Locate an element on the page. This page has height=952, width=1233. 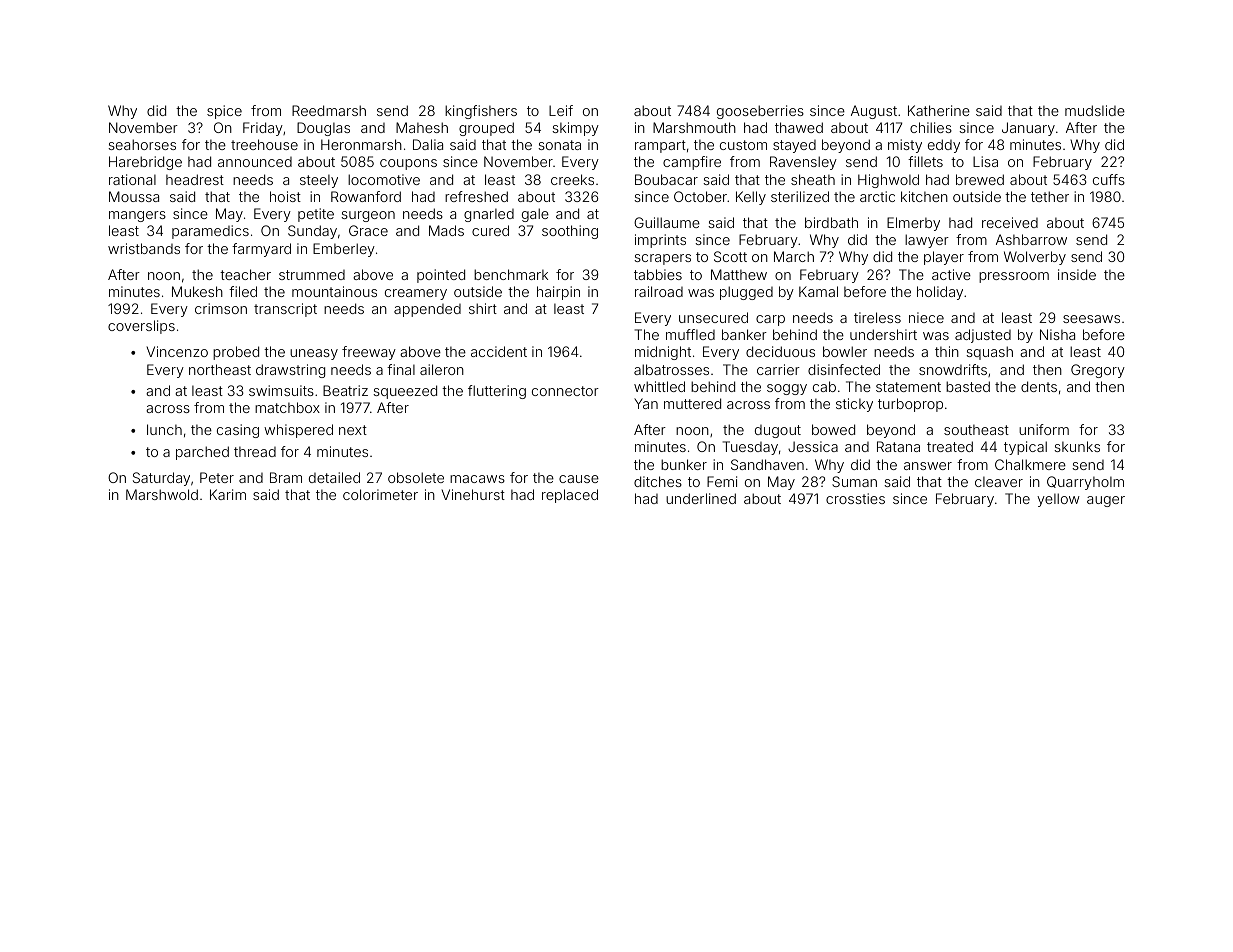
Bram is located at coordinates (286, 477).
